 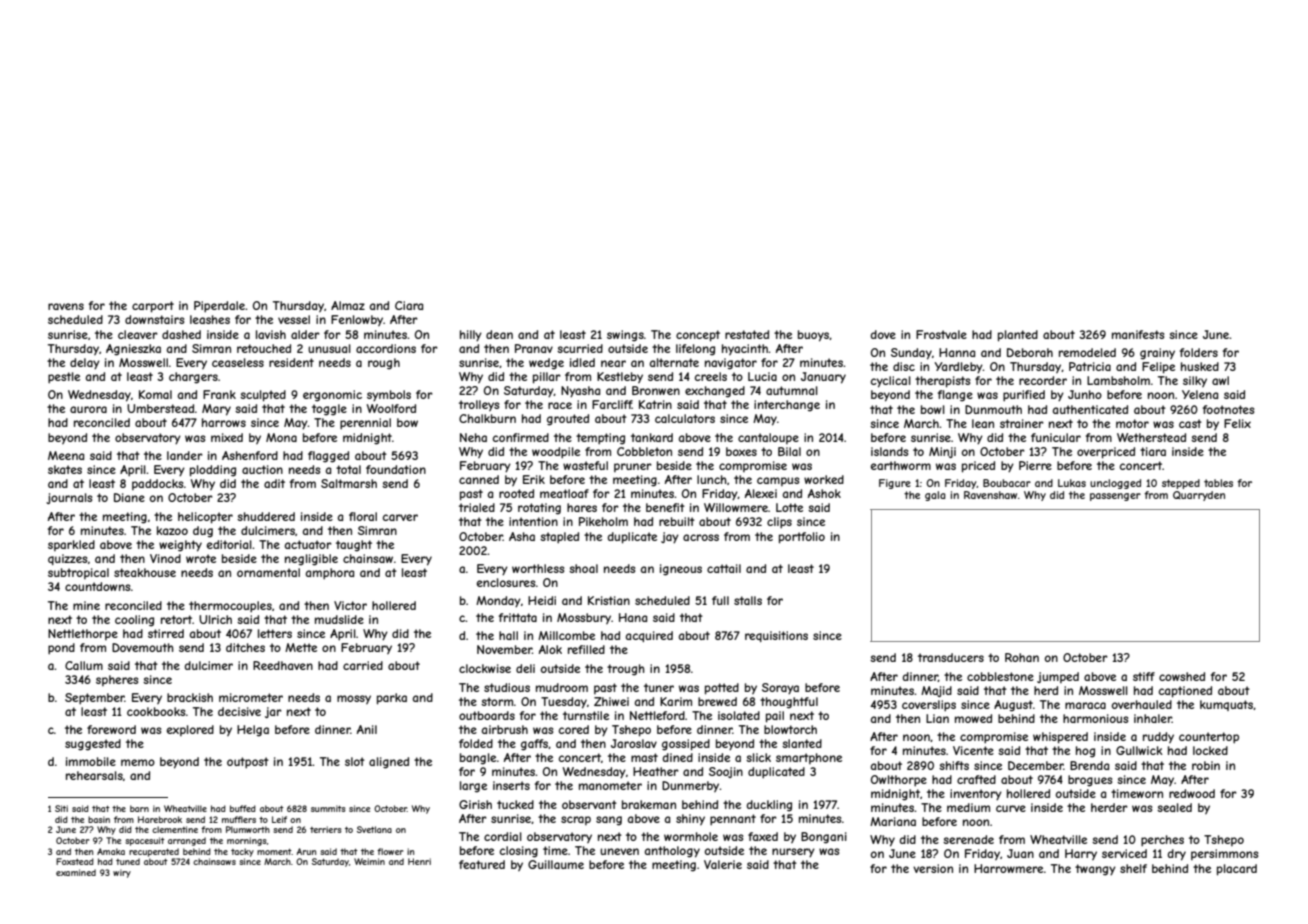 I want to click on Almaz, so click(x=348, y=305).
